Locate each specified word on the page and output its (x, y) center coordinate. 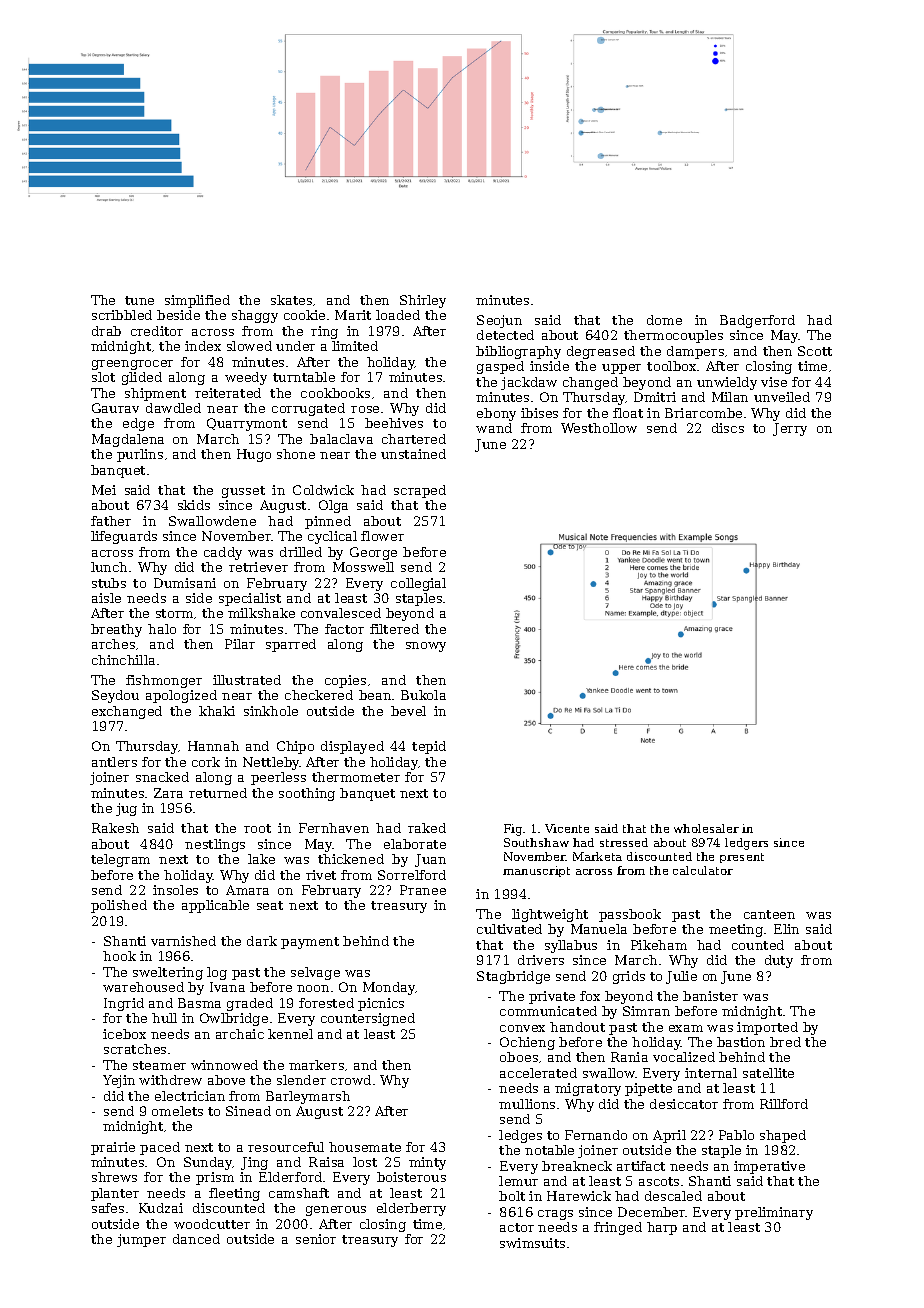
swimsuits (532, 1243)
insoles (175, 890)
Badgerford (757, 321)
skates (291, 300)
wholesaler (706, 828)
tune (139, 300)
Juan (430, 860)
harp (662, 1228)
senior (316, 1239)
